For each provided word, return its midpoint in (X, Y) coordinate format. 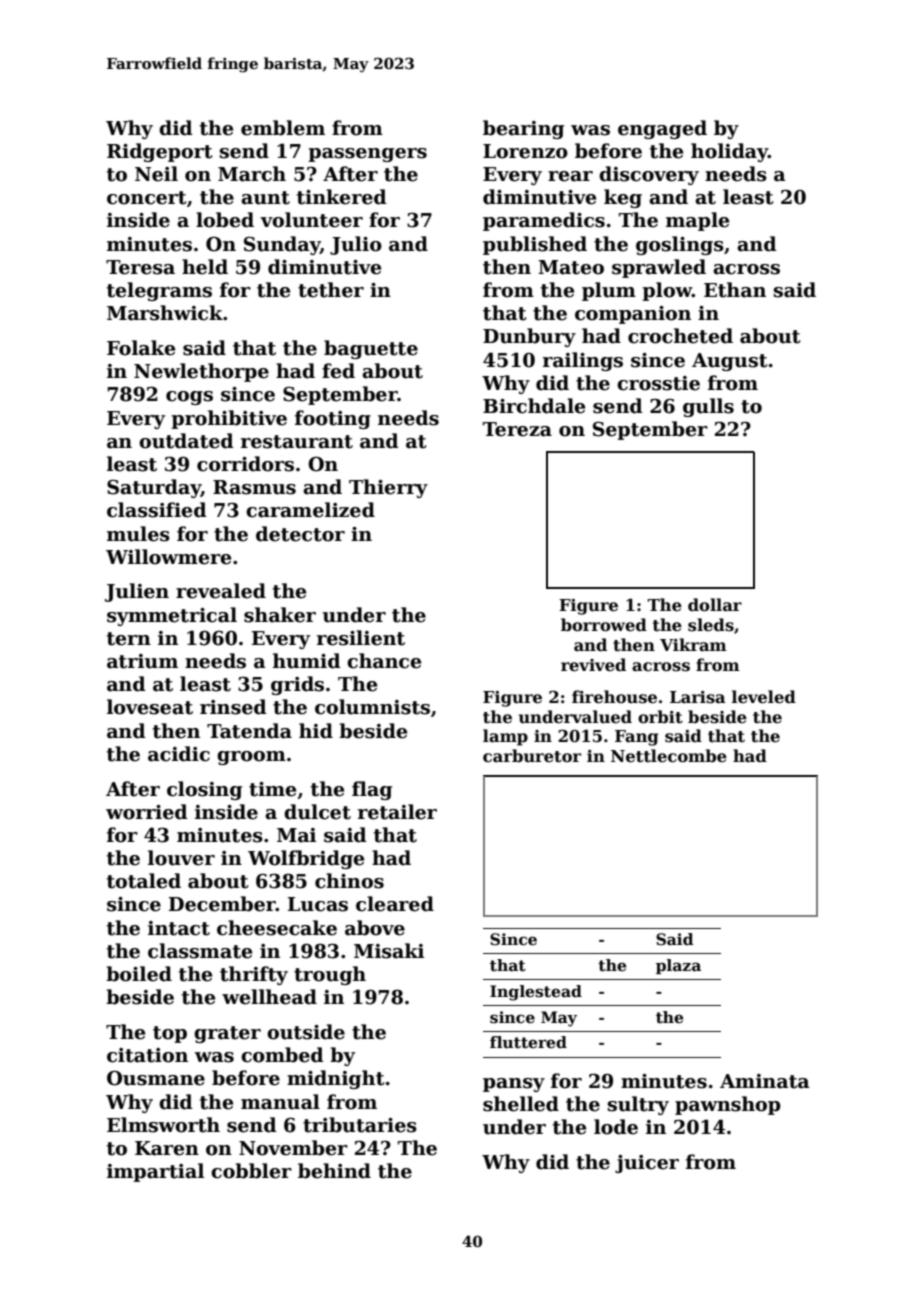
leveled (764, 697)
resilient (361, 638)
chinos (349, 881)
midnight (335, 1079)
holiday (729, 152)
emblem (283, 128)
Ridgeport (159, 152)
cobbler (251, 1171)
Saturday (154, 488)
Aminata (765, 1081)
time (272, 789)
